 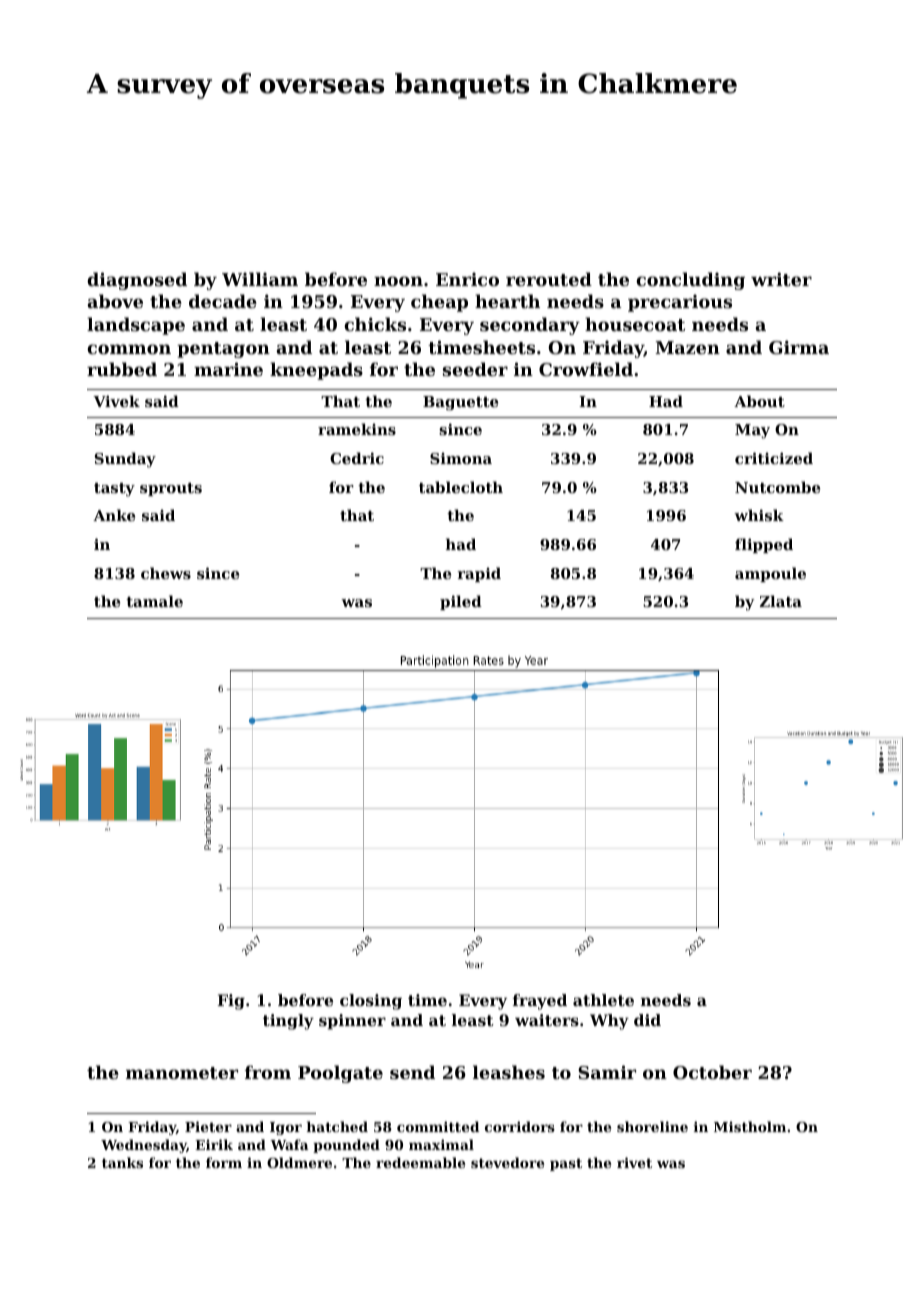 I want to click on tanks, so click(x=122, y=1162).
